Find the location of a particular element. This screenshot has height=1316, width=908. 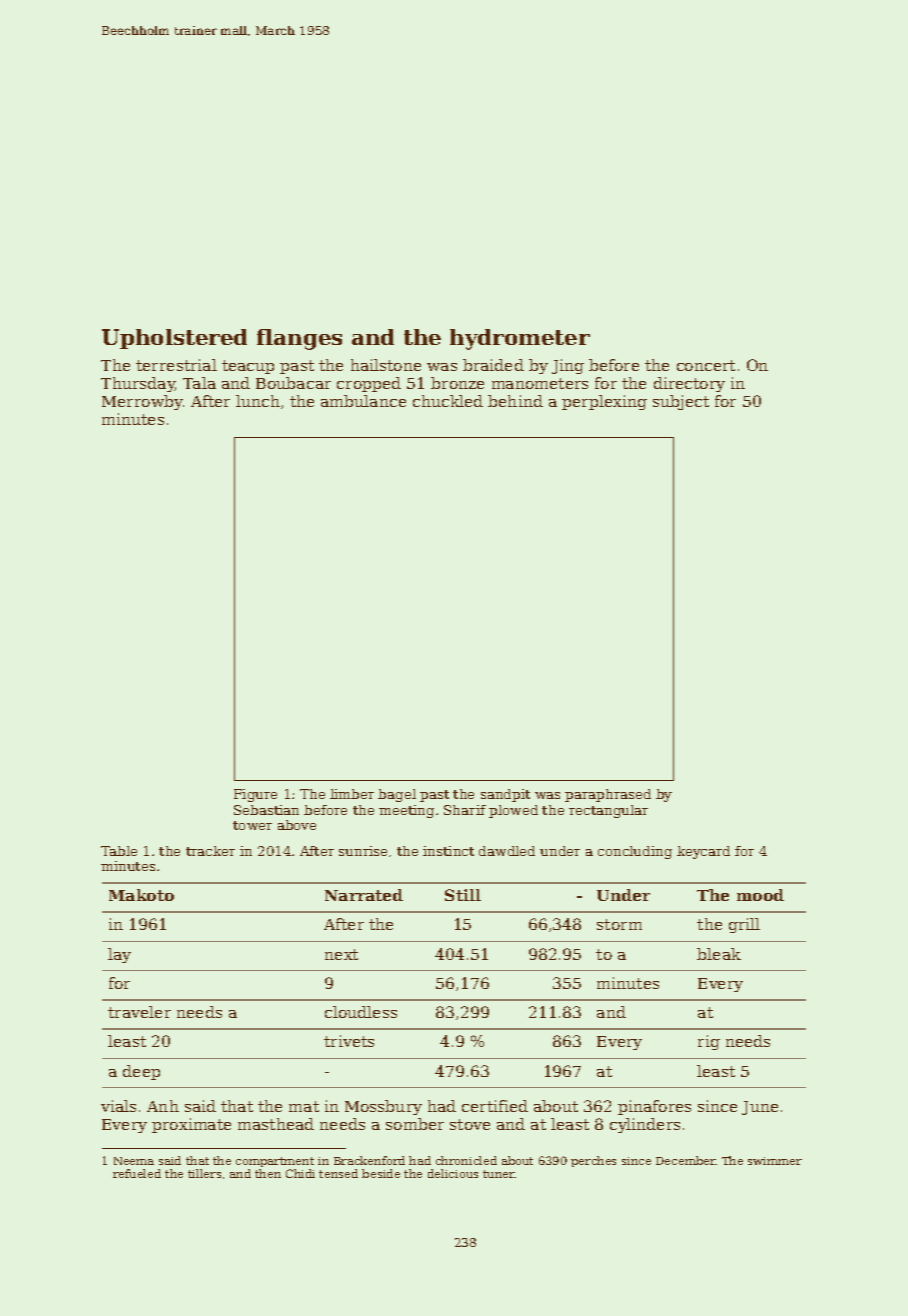

December is located at coordinates (686, 1160).
